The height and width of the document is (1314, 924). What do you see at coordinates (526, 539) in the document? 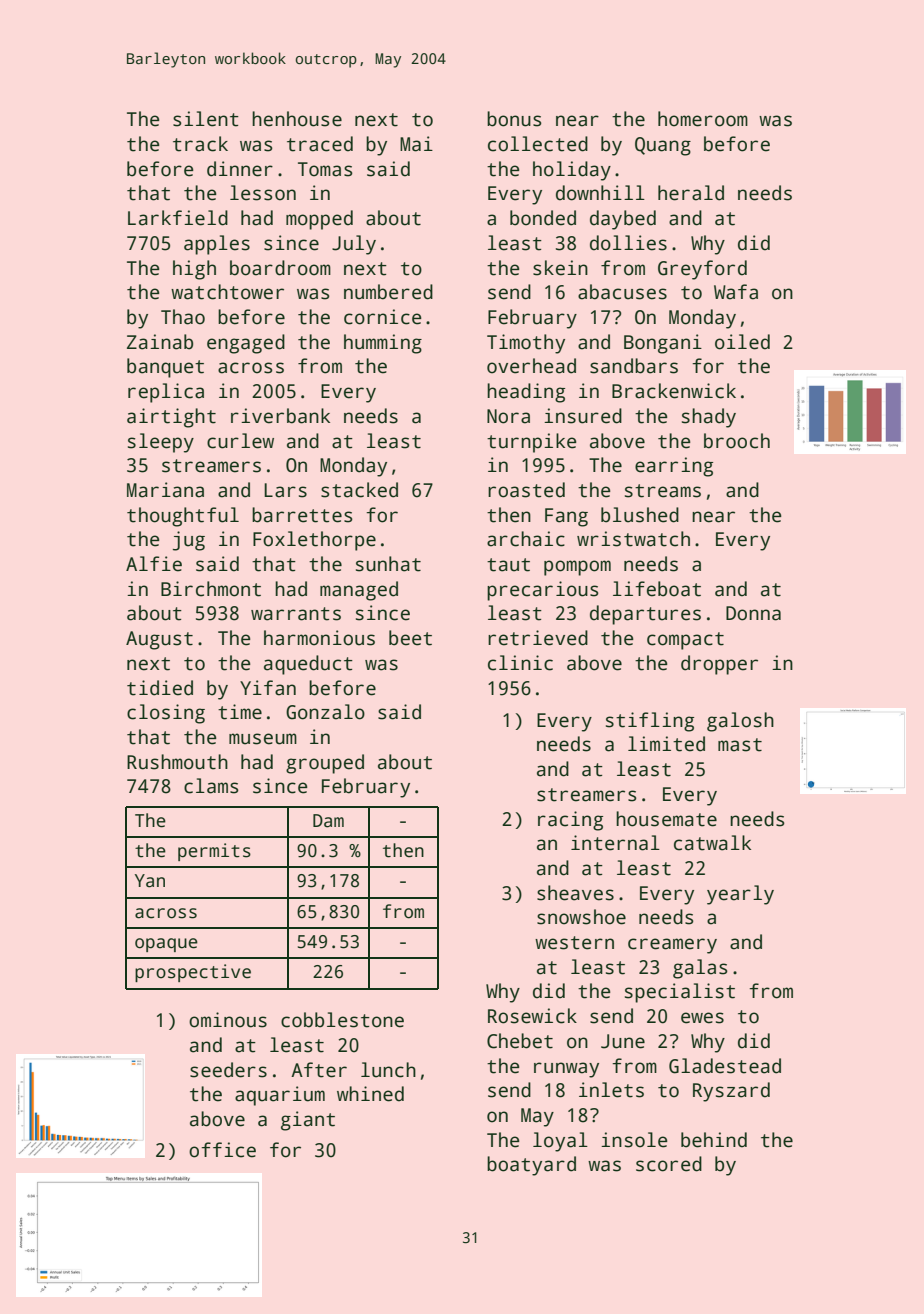
I see `archaic` at bounding box center [526, 539].
